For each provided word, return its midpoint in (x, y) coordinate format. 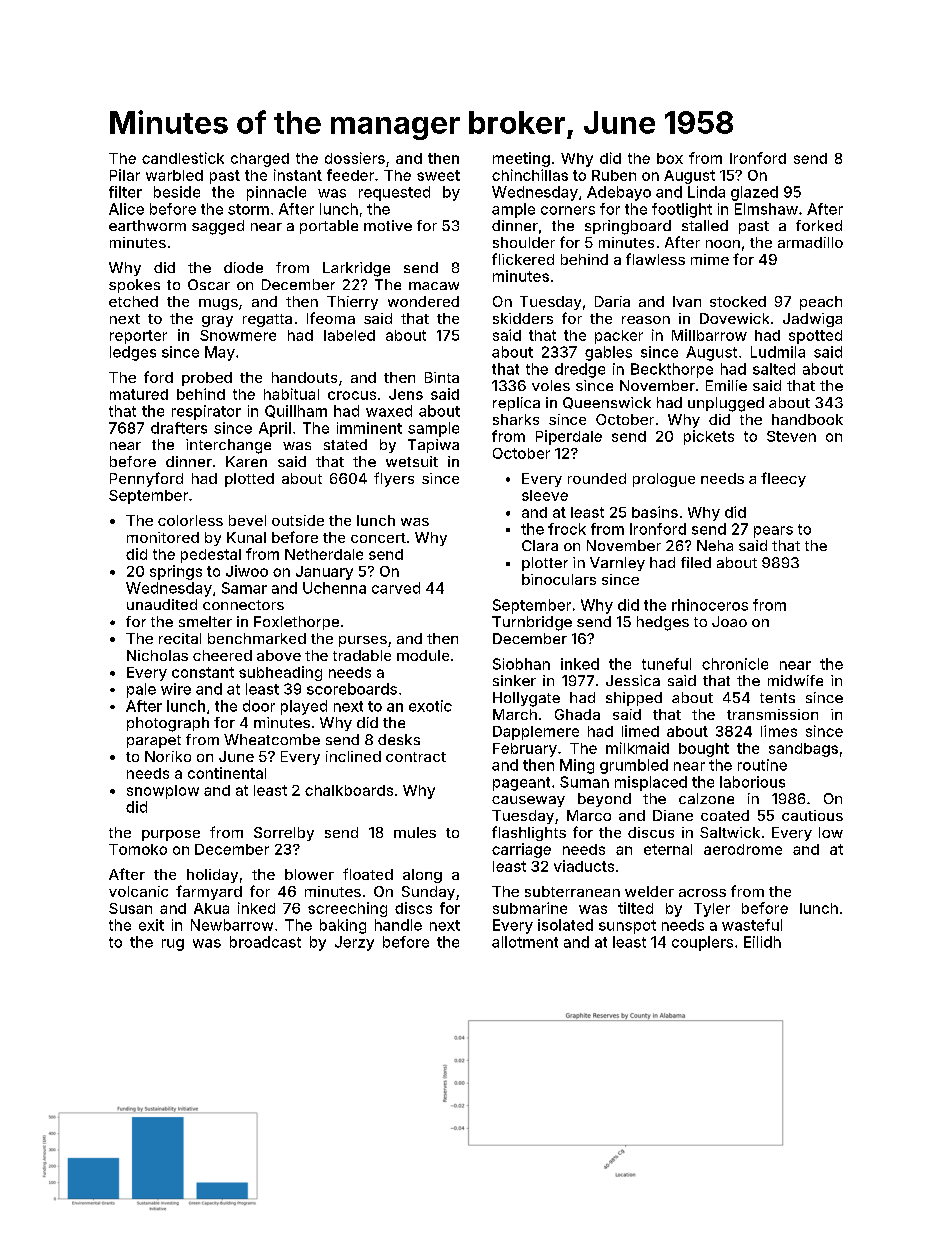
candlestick (183, 158)
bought (704, 750)
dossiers (355, 158)
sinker (514, 680)
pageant (521, 784)
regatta (267, 320)
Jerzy (354, 943)
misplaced (651, 783)
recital (180, 638)
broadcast (265, 942)
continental (227, 773)
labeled (349, 335)
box (670, 158)
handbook (807, 419)
